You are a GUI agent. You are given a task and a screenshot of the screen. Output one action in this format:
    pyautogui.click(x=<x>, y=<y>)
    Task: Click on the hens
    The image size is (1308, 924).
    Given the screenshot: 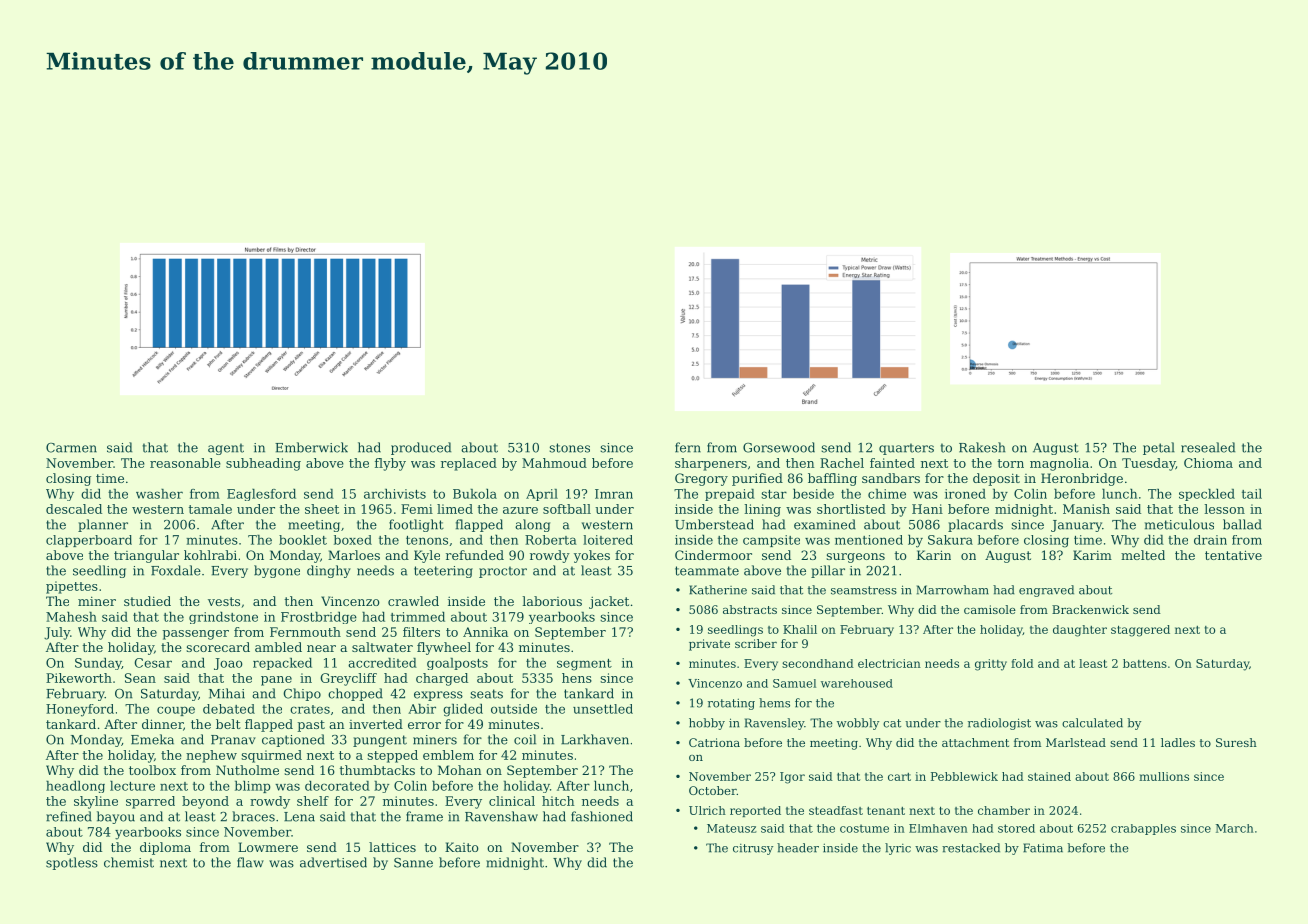 What is the action you would take?
    pyautogui.click(x=577, y=678)
